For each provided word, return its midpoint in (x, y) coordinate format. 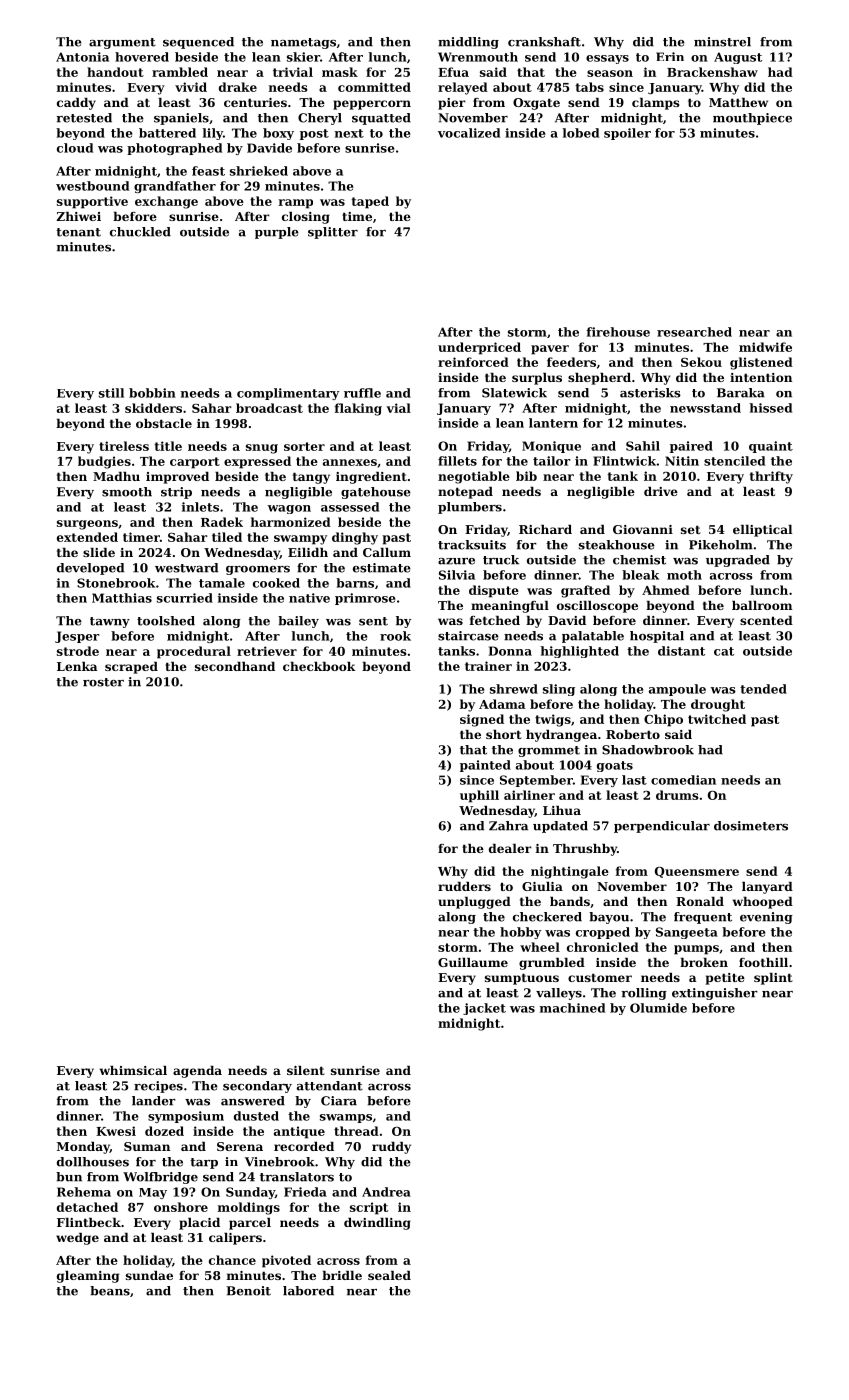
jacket (484, 1009)
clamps (656, 104)
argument (122, 43)
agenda (197, 1072)
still (111, 393)
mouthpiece (752, 119)
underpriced (479, 348)
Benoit (248, 1291)
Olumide (658, 1008)
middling (468, 43)
